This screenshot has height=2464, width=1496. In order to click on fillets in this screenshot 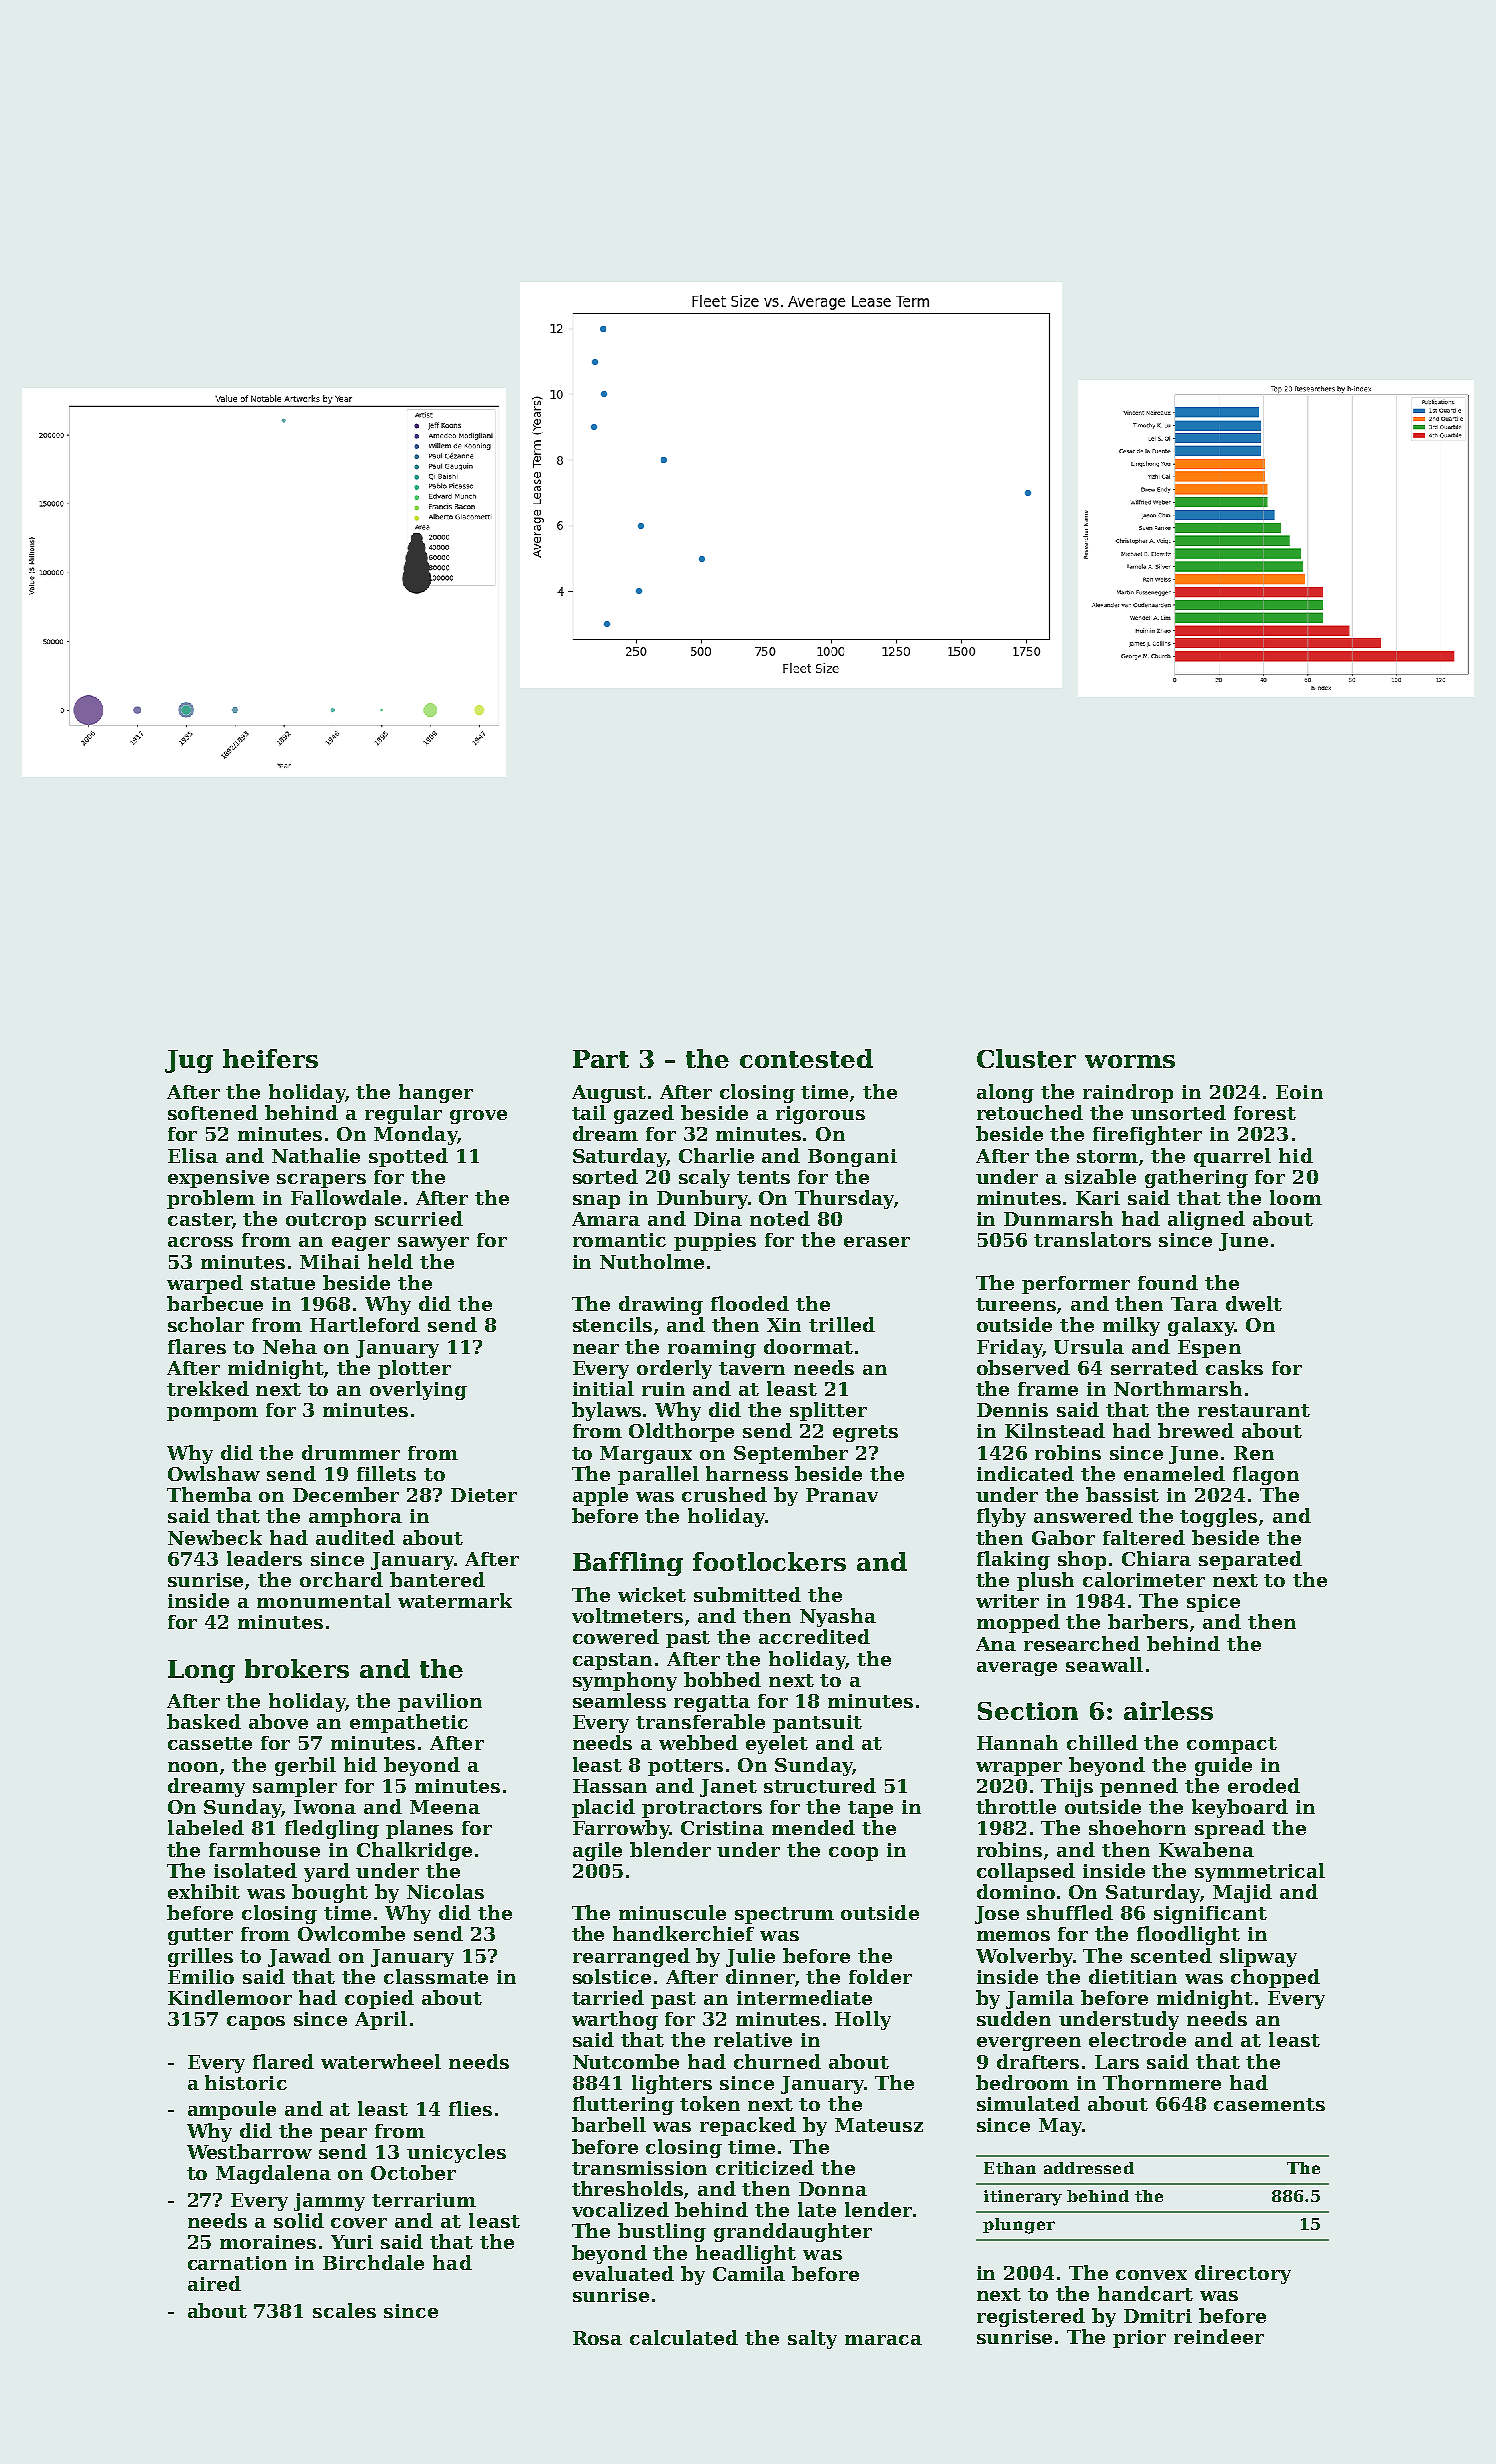, I will do `click(386, 1473)`.
